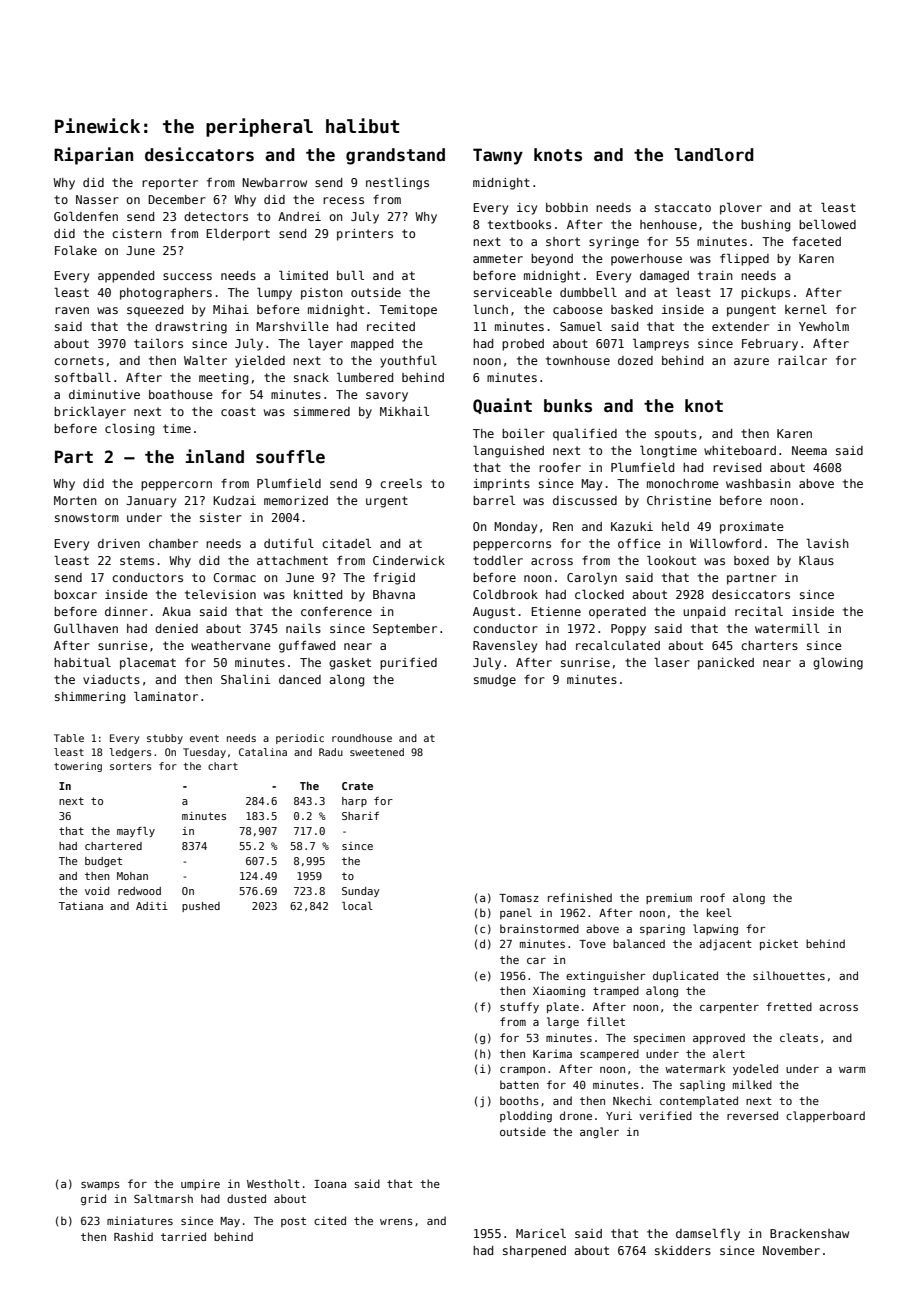 This screenshot has height=1308, width=924. I want to click on Crate, so click(357, 786).
